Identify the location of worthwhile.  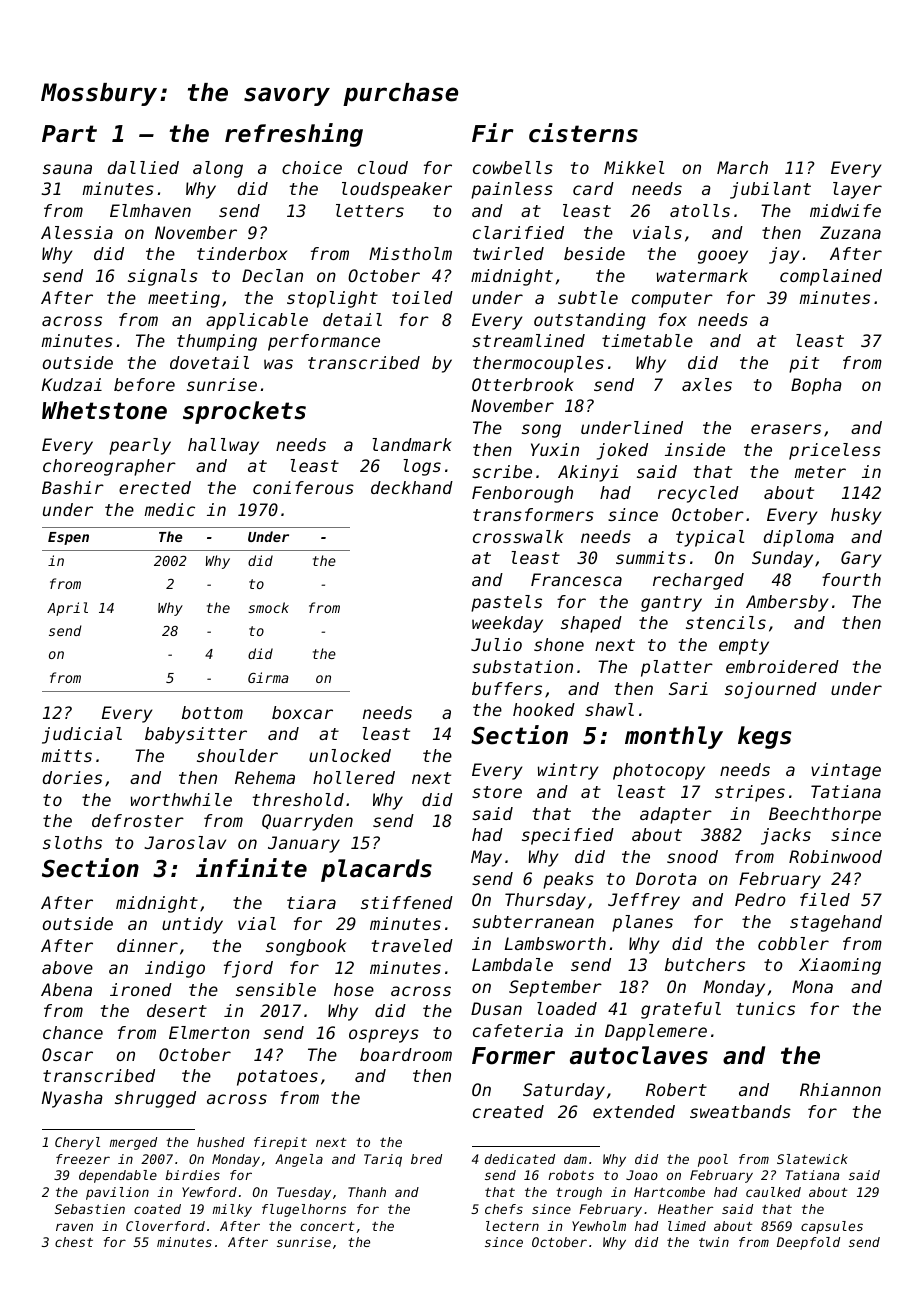
(181, 799).
